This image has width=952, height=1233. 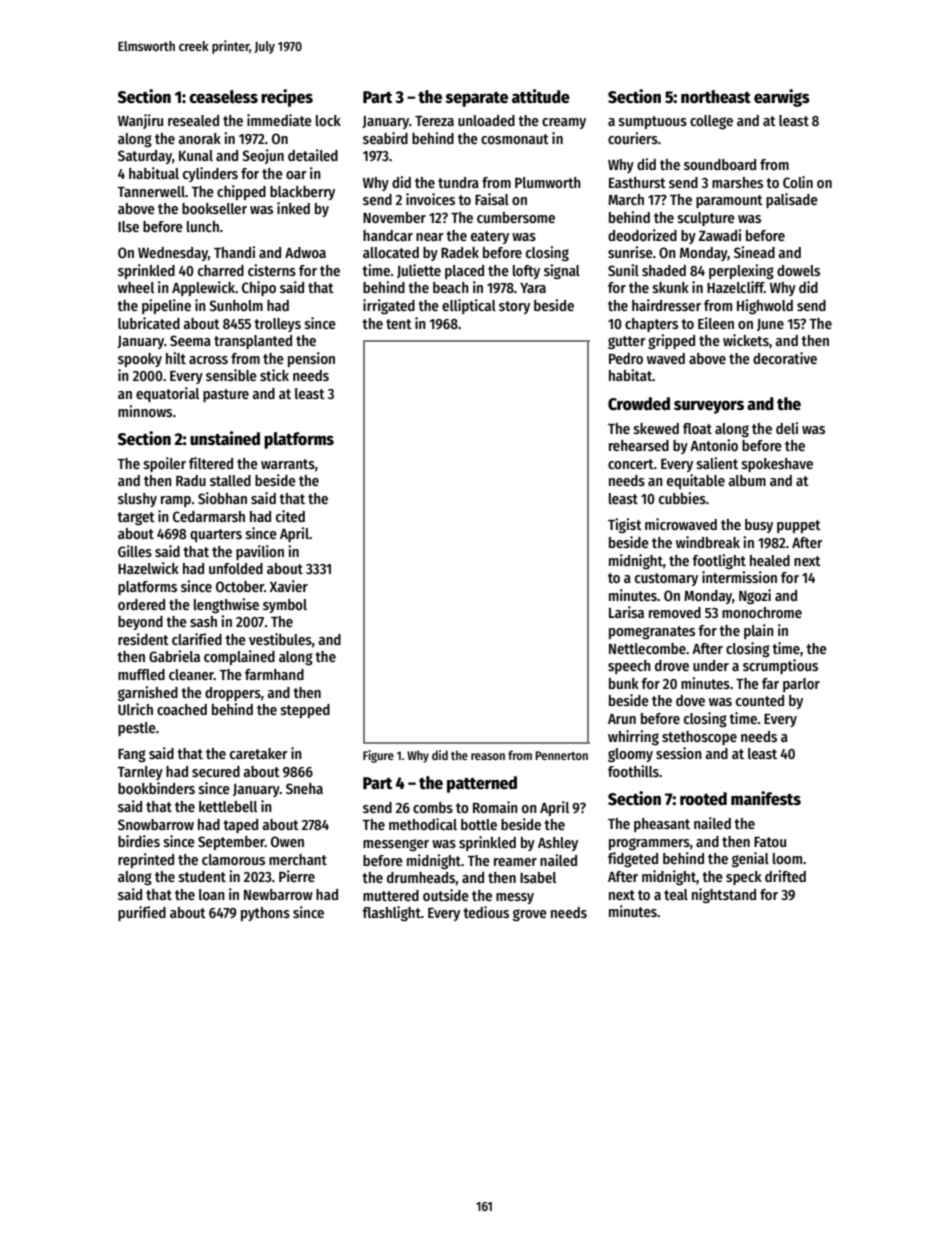 I want to click on soundboard, so click(x=720, y=164).
